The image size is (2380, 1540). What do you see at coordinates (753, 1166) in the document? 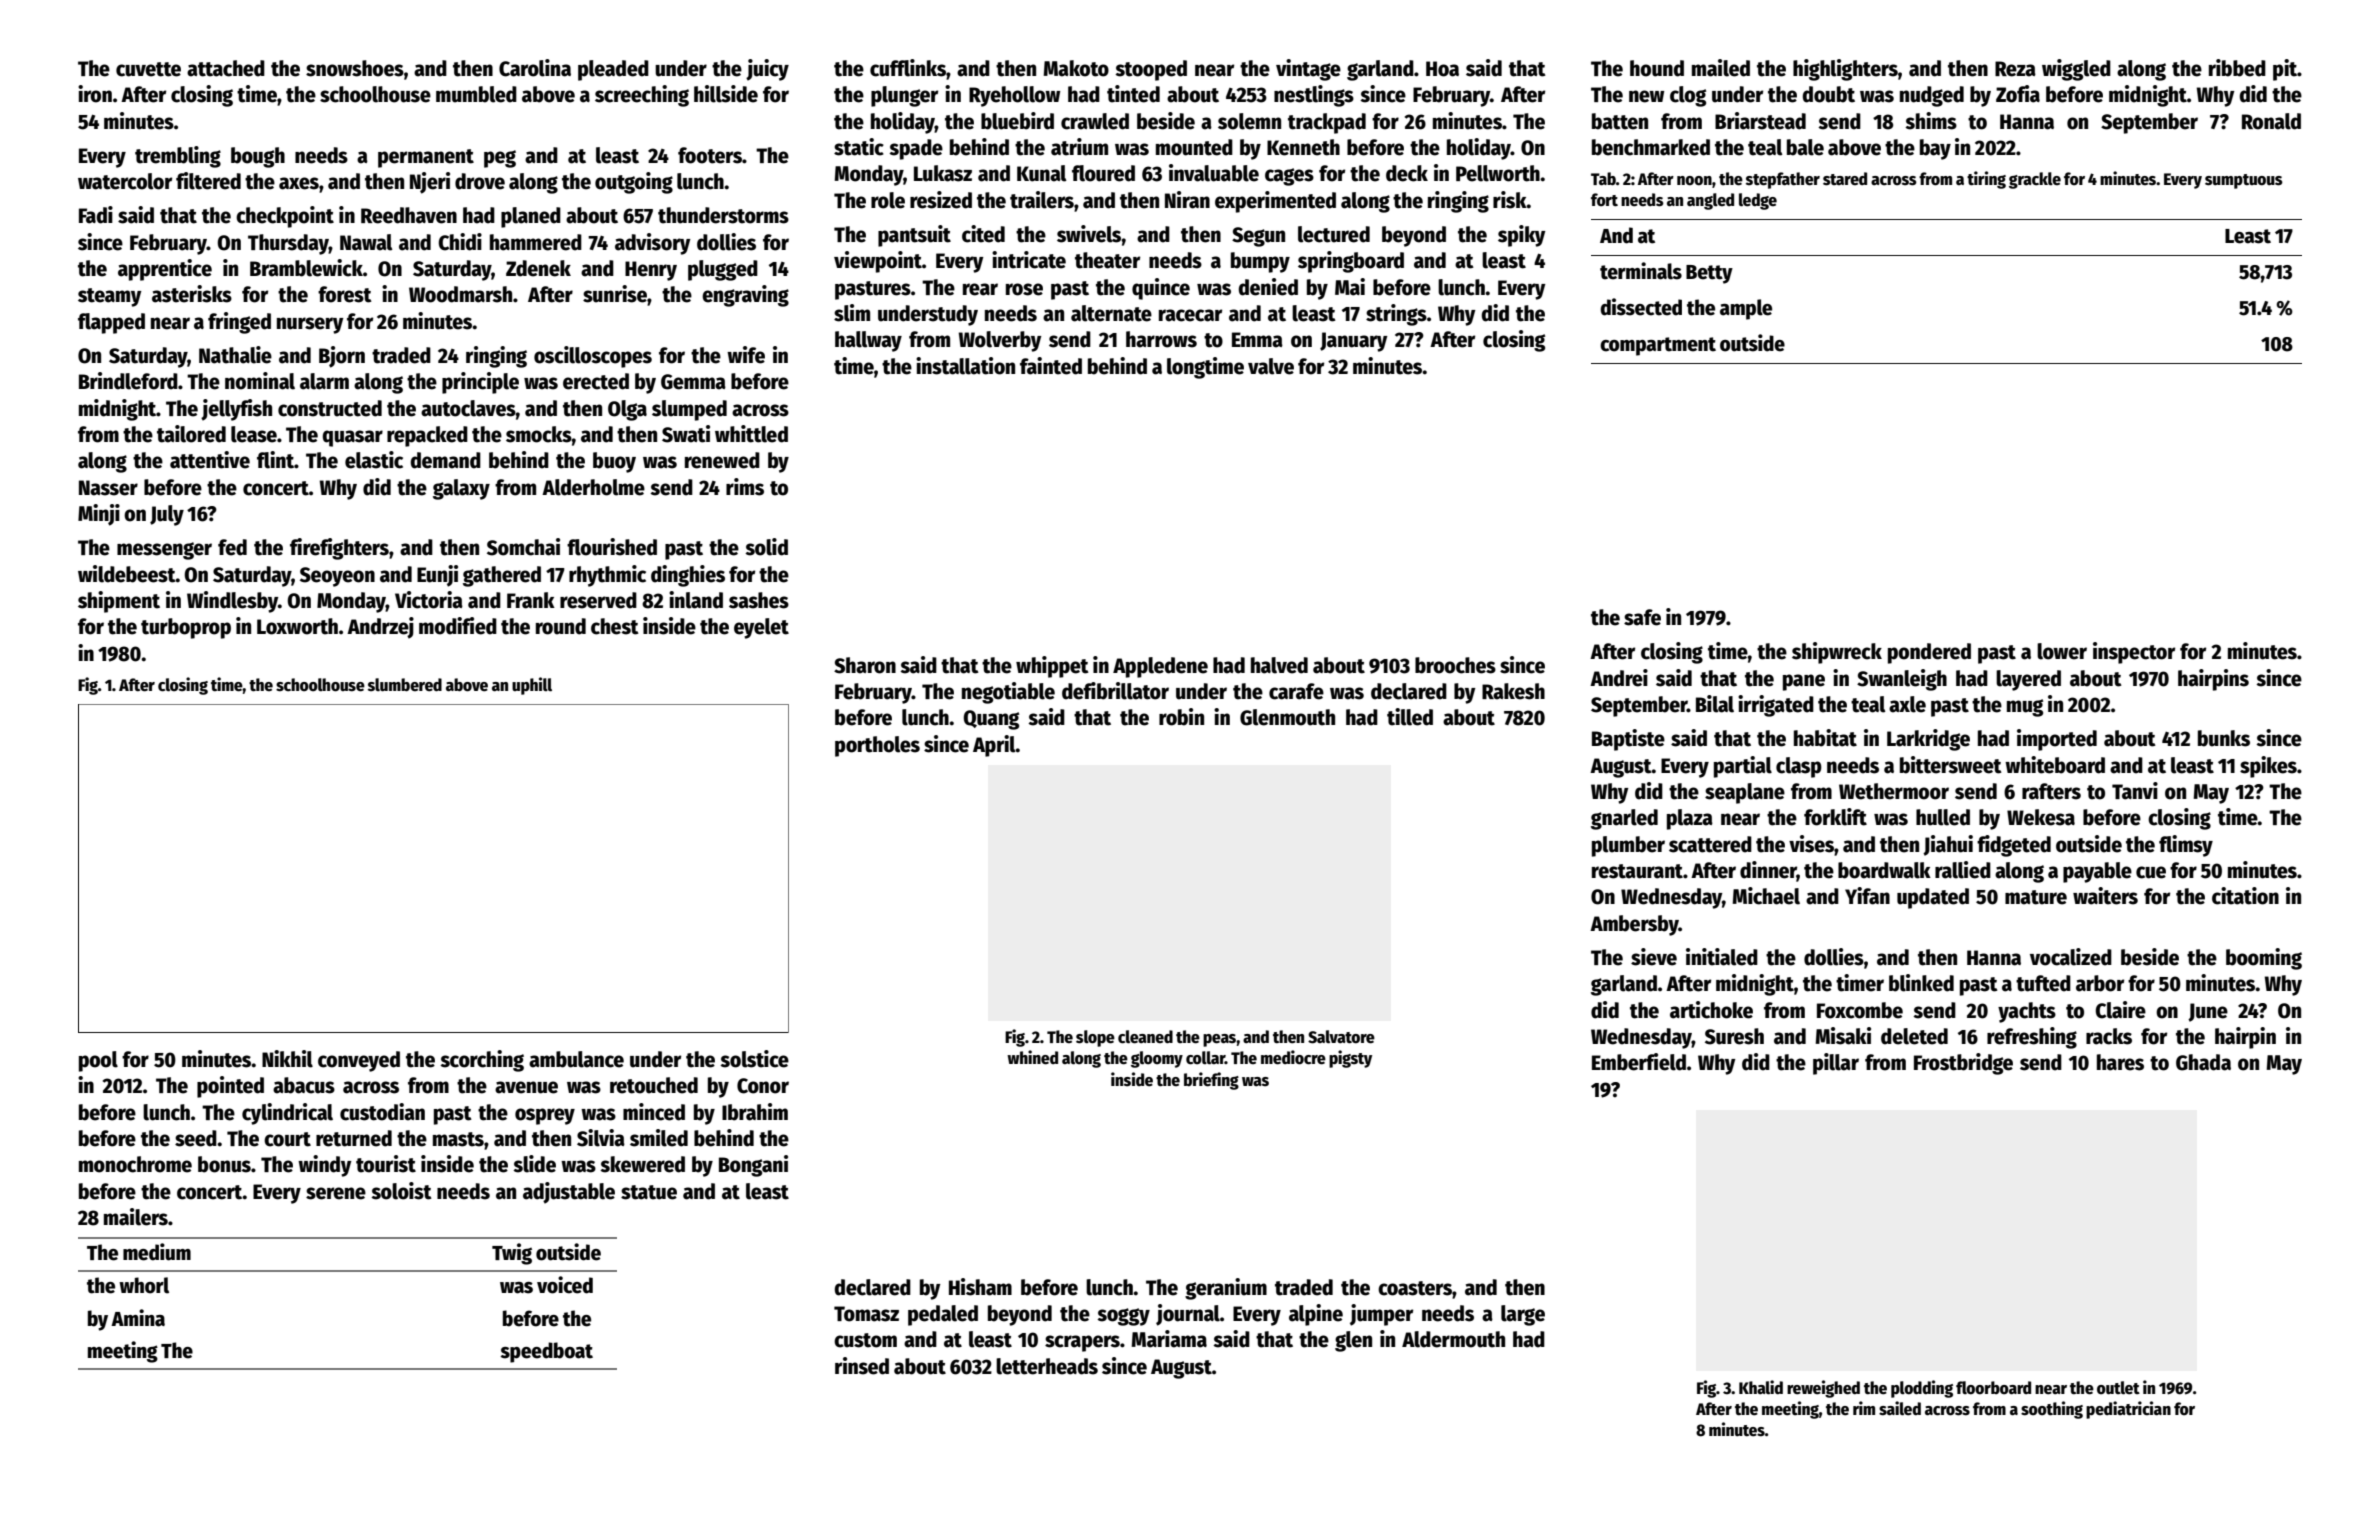
I see `Bongani` at bounding box center [753, 1166].
